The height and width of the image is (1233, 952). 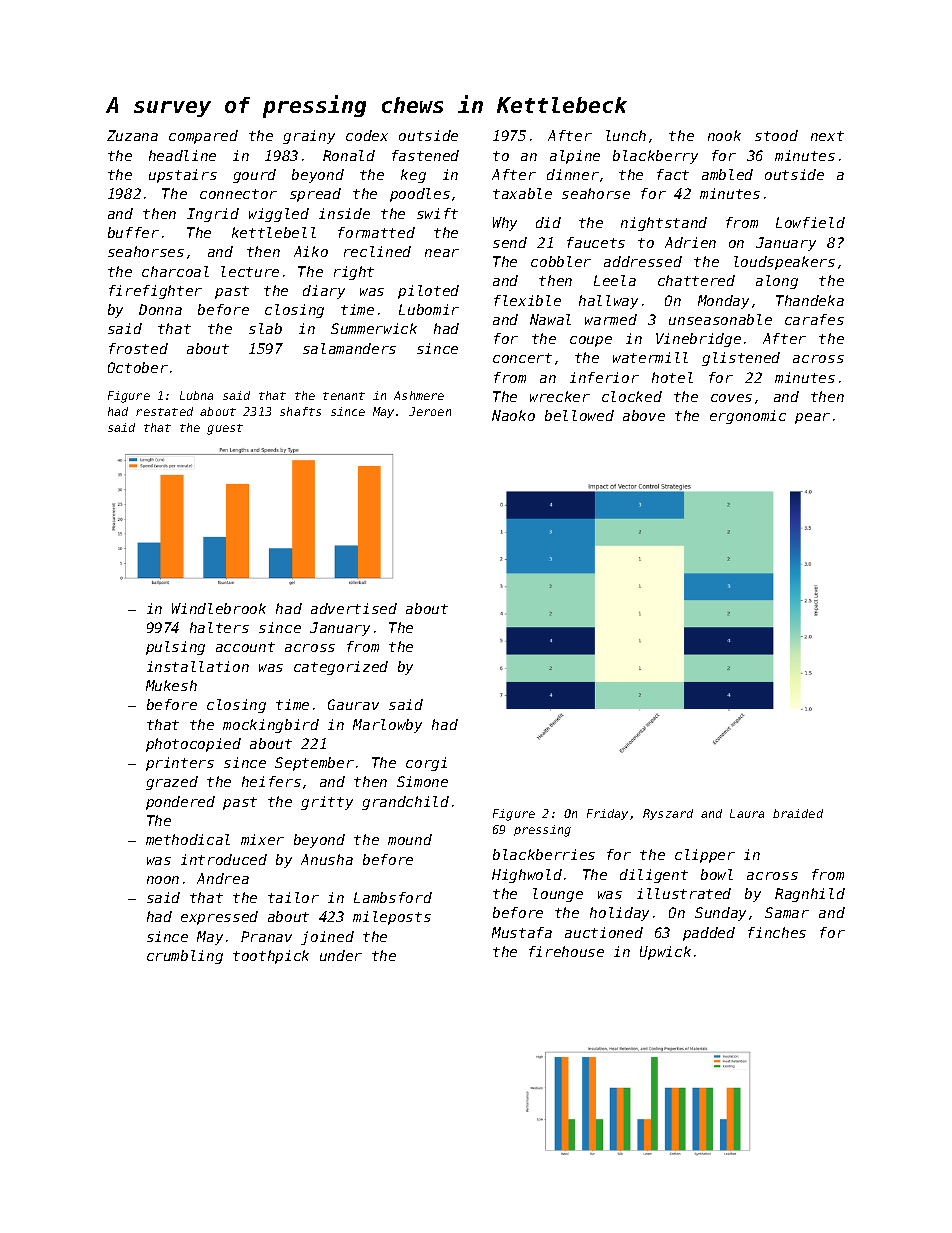 What do you see at coordinates (812, 418) in the image?
I see `pear` at bounding box center [812, 418].
